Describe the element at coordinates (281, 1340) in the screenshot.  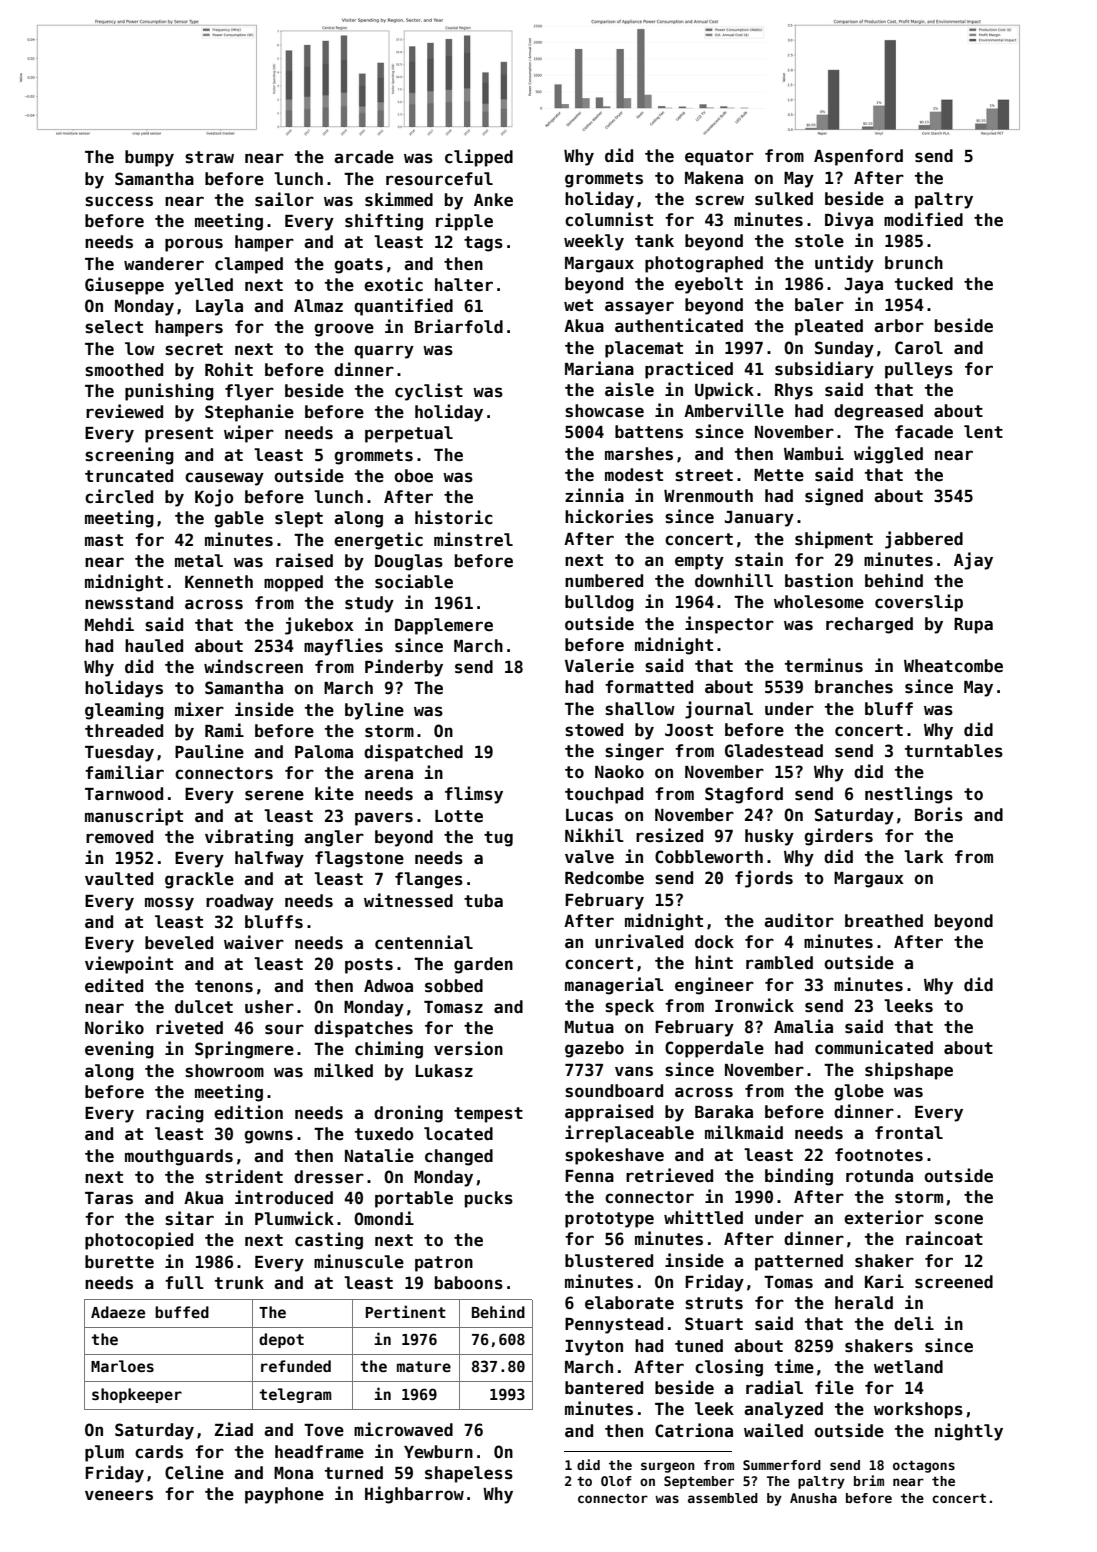
I see `depot` at that location.
